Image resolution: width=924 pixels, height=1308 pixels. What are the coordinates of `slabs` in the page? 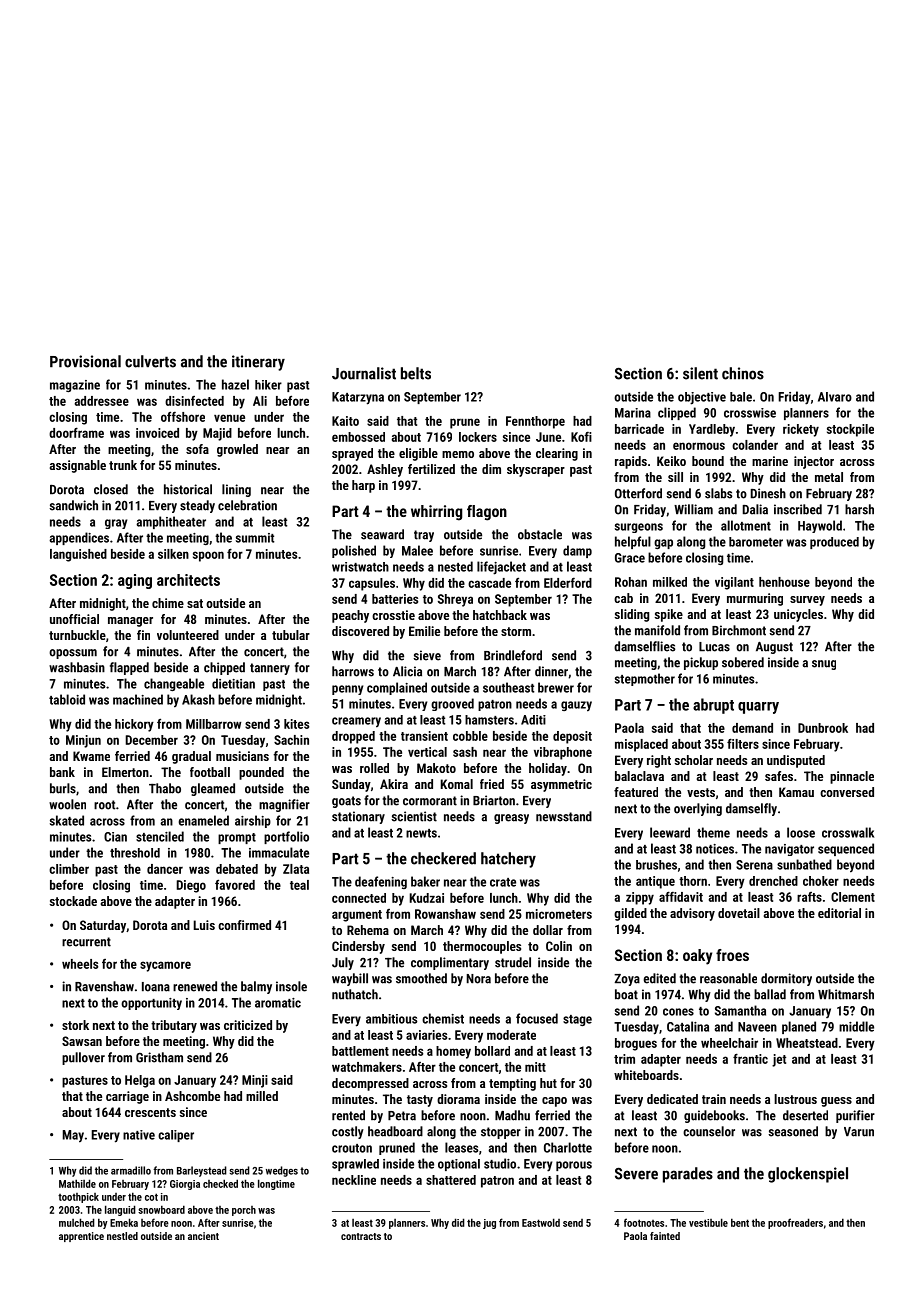 It's located at (718, 493).
